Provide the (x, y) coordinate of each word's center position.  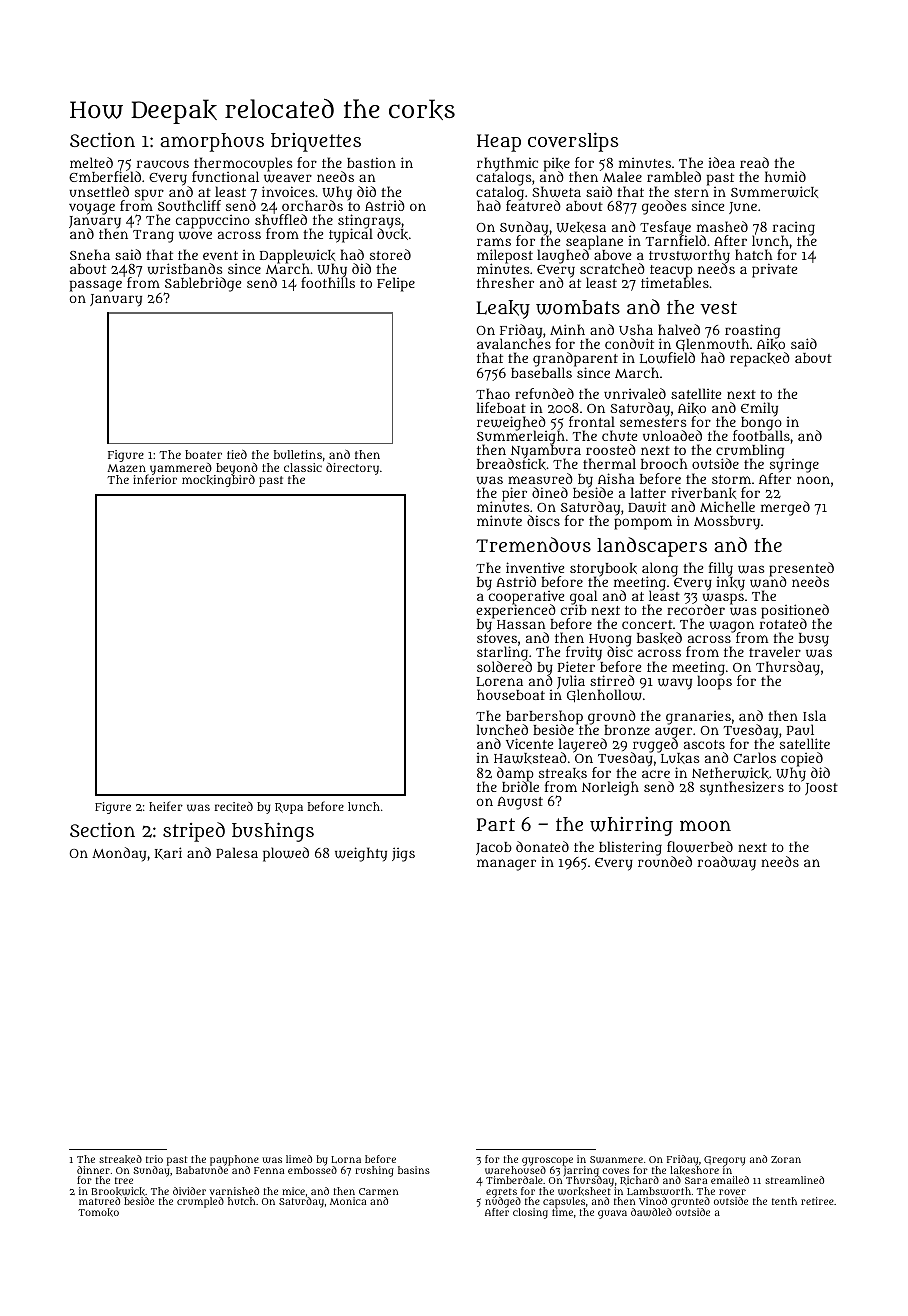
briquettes (316, 142)
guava (612, 1214)
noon (813, 480)
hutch (241, 1201)
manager (506, 865)
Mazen (126, 468)
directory (352, 469)
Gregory (724, 1161)
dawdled (651, 1212)
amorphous (212, 142)
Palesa (237, 852)
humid (785, 176)
